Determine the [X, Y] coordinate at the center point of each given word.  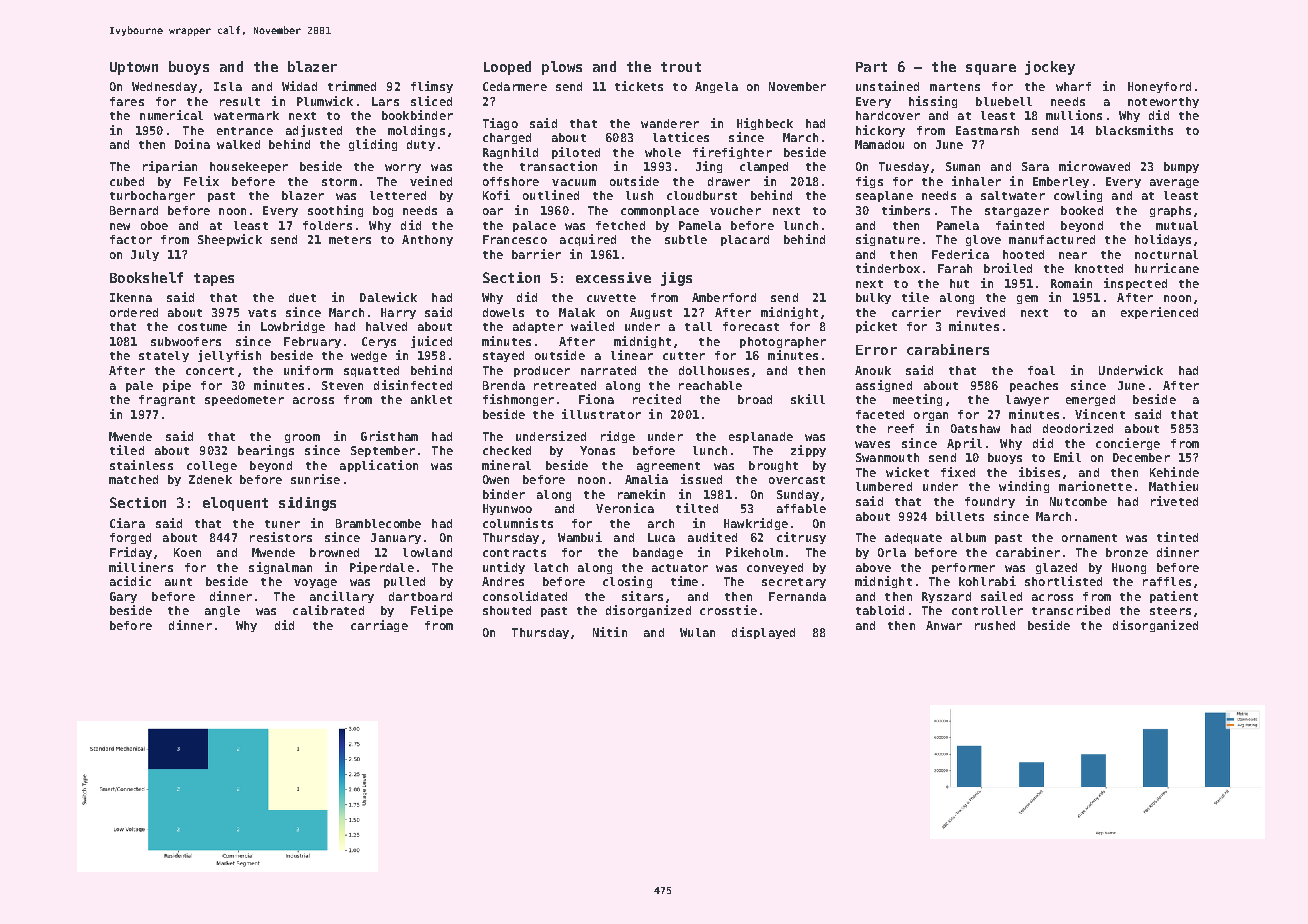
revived [981, 312]
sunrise [315, 479]
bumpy [1181, 167]
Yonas [597, 450]
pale [139, 386]
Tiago [500, 124]
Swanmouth [887, 457]
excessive [613, 277]
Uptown [134, 68]
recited [657, 399]
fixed [958, 472]
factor [131, 239]
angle [222, 611]
